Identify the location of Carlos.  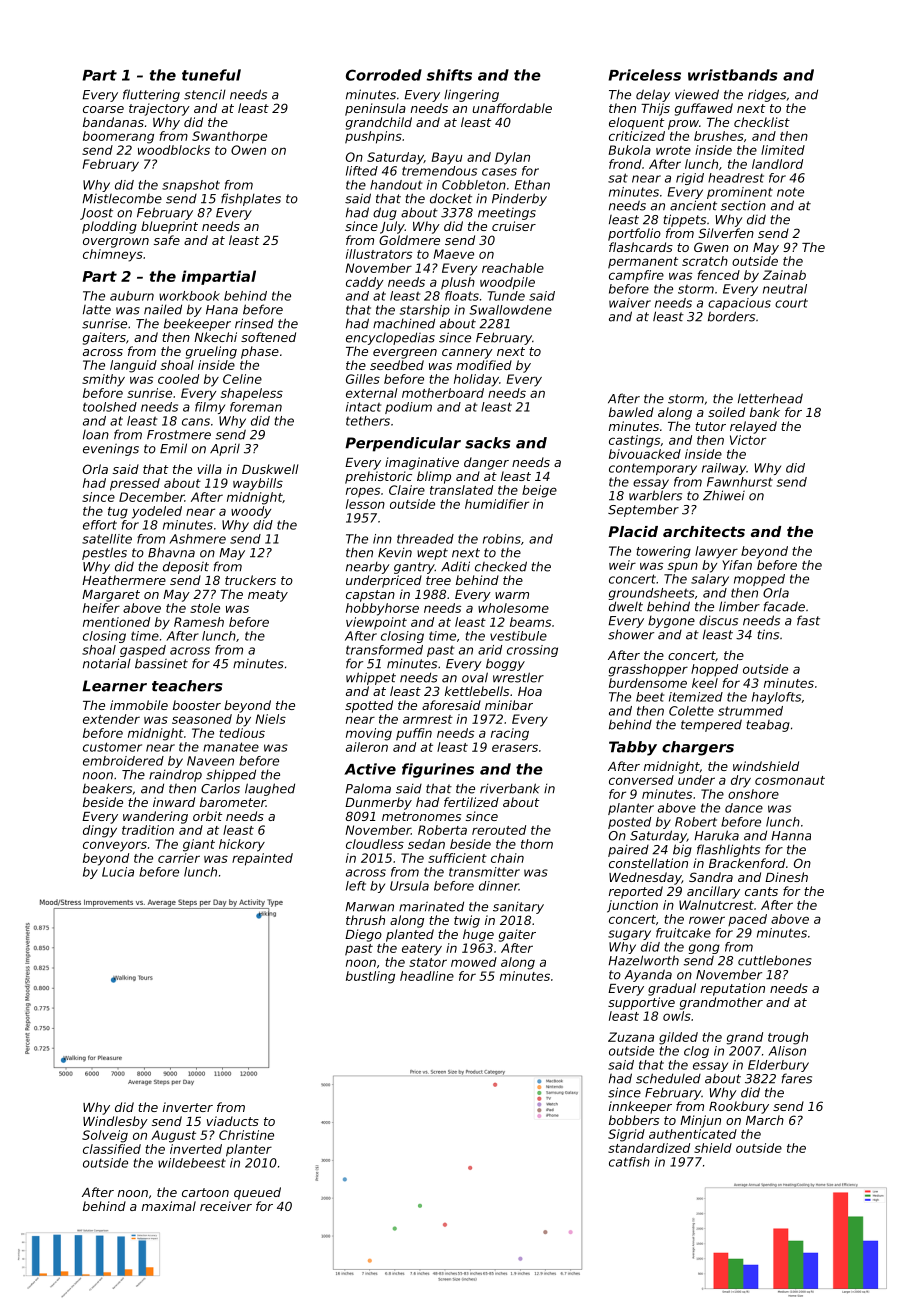
(220, 788).
